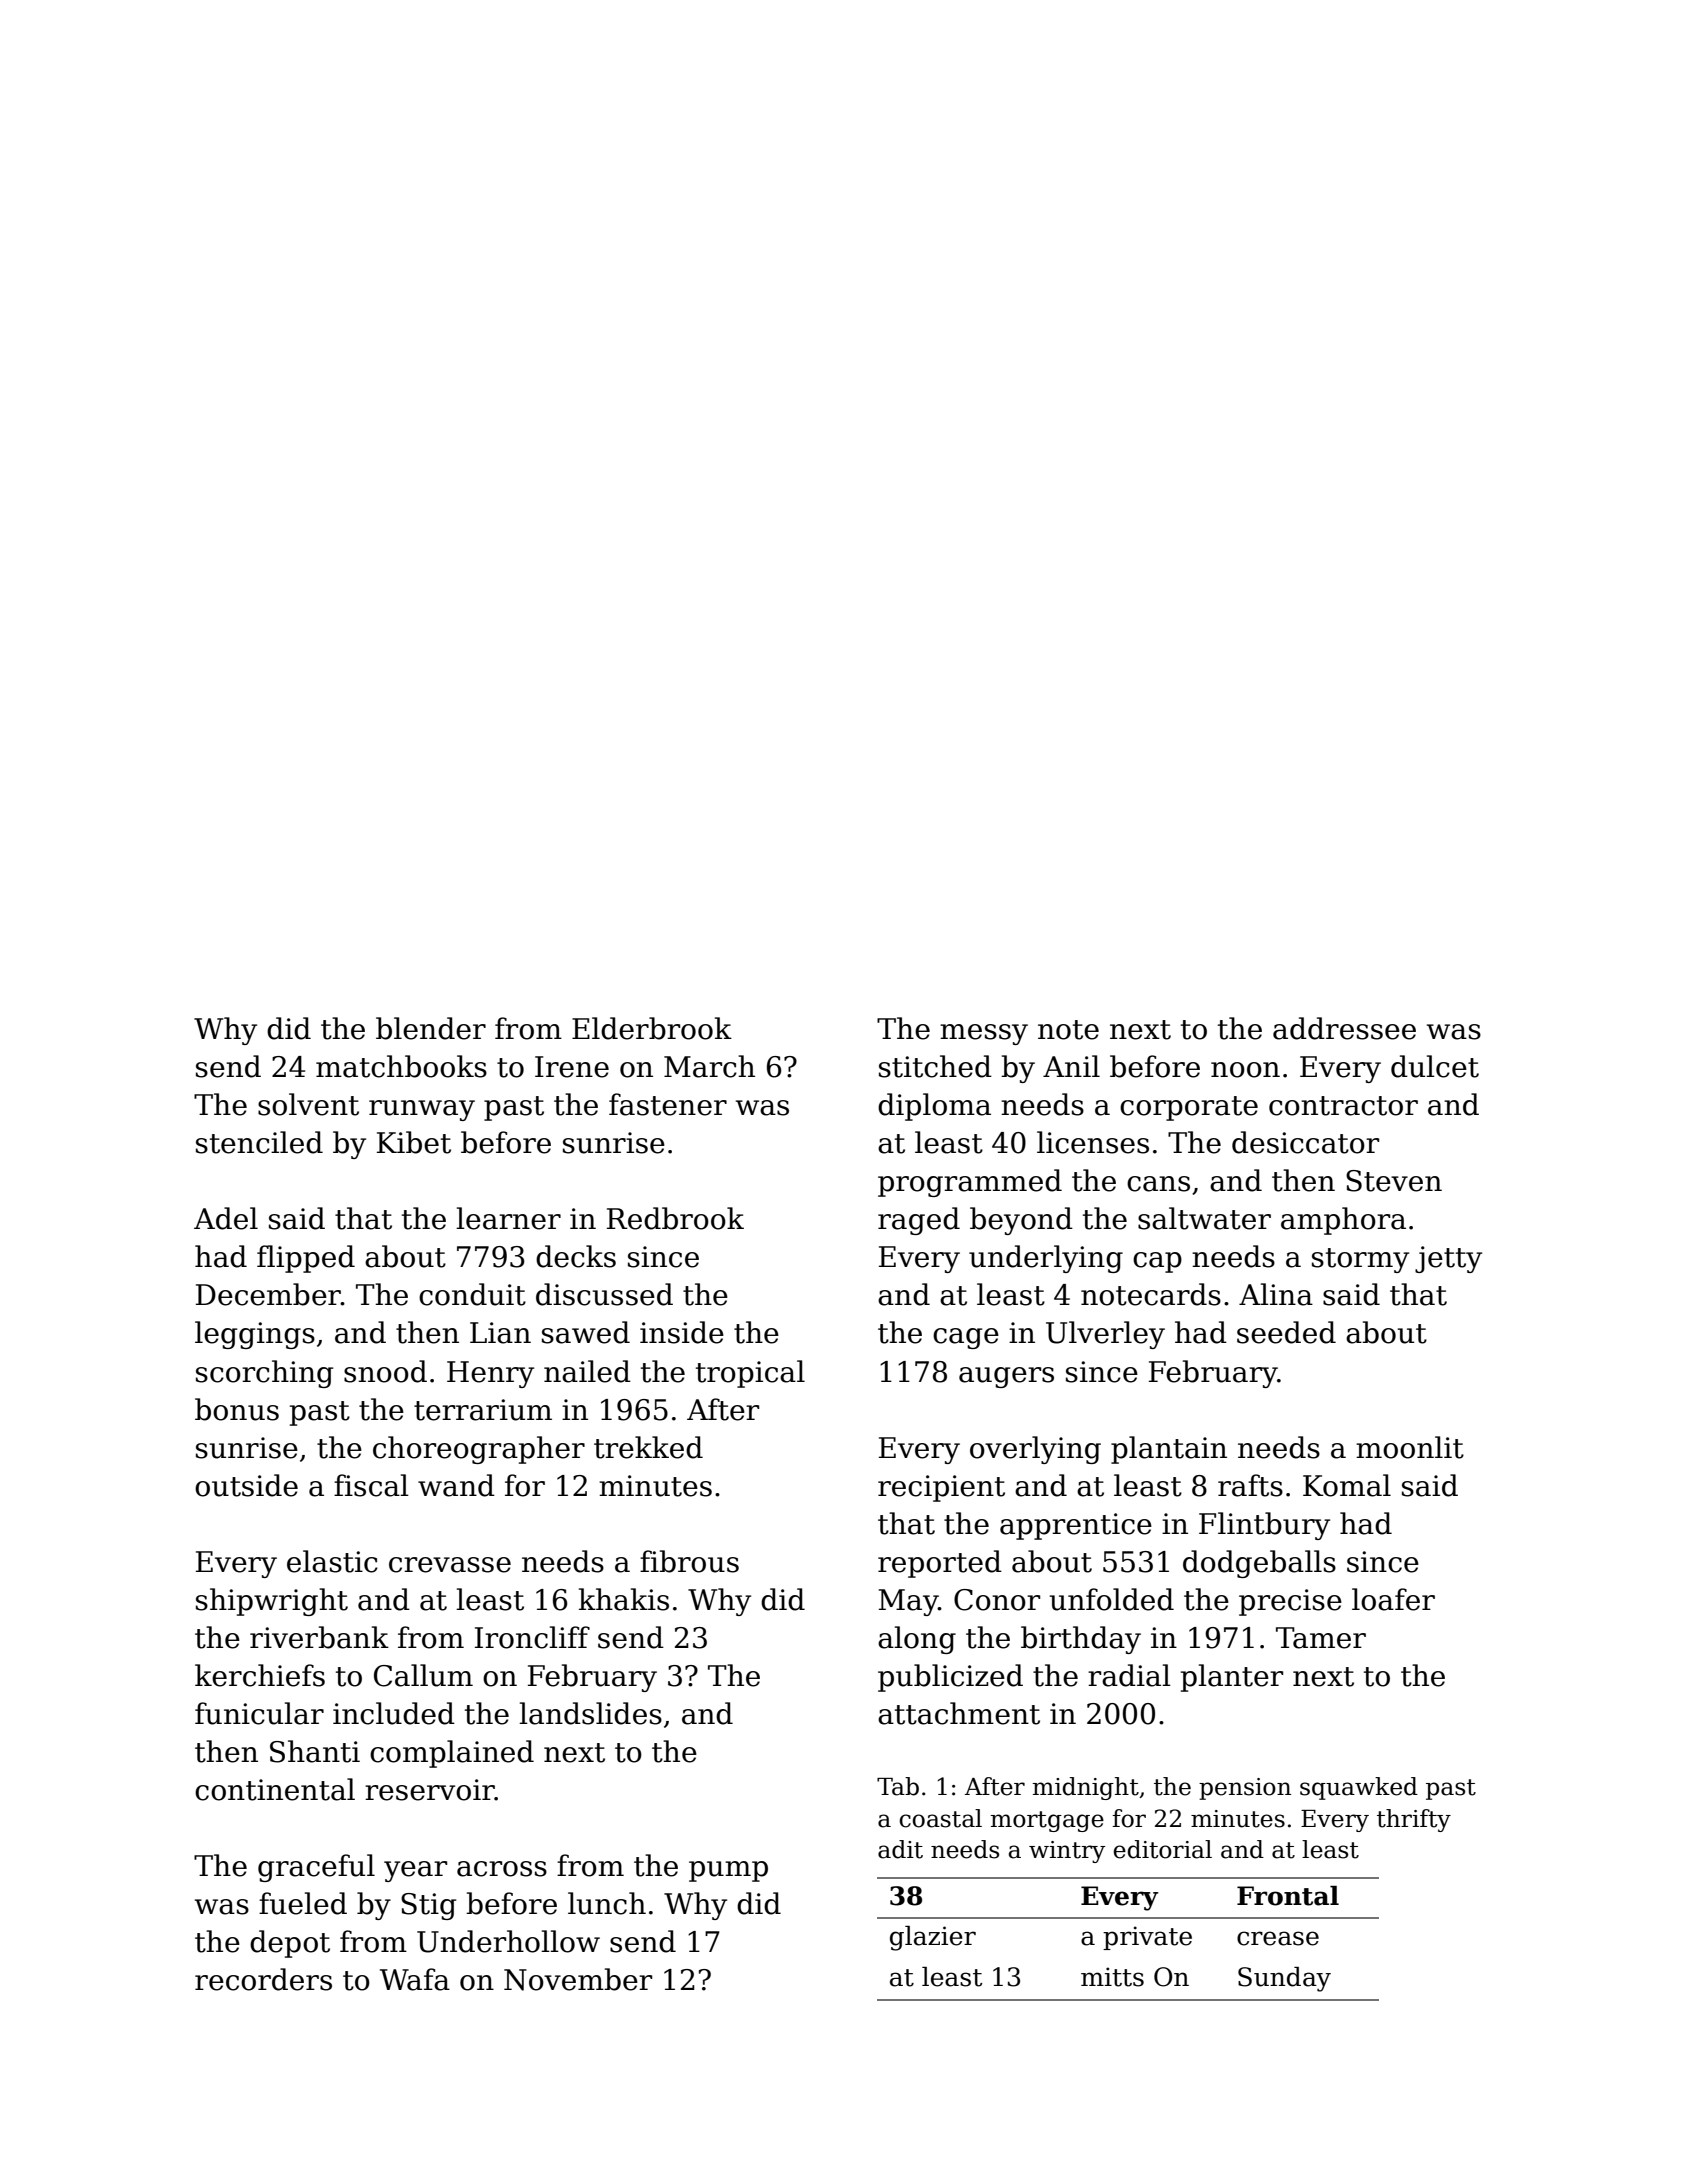 The width and height of the screenshot is (1683, 2178). Describe the element at coordinates (984, 1034) in the screenshot. I see `messy` at that location.
